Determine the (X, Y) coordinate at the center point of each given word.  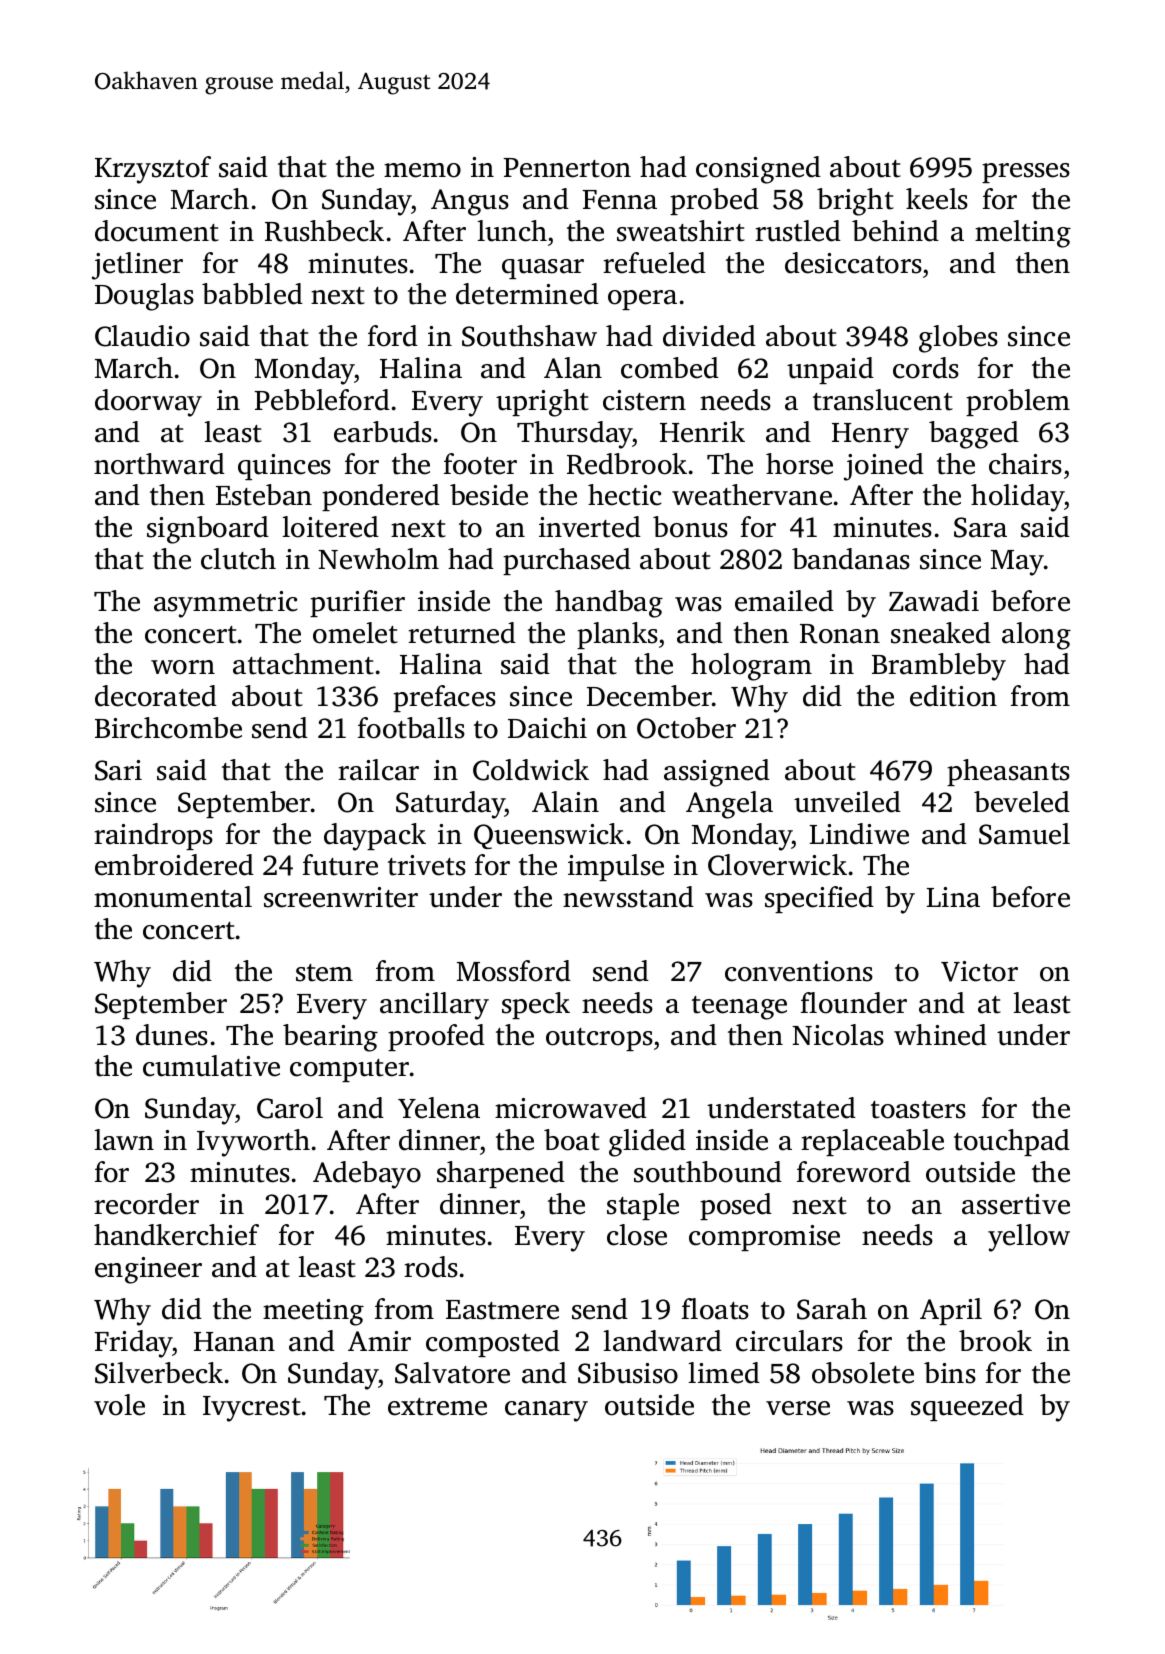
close (637, 1235)
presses (1026, 173)
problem (1018, 402)
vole (119, 1405)
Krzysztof (153, 170)
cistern (644, 400)
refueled (654, 263)
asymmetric (226, 604)
